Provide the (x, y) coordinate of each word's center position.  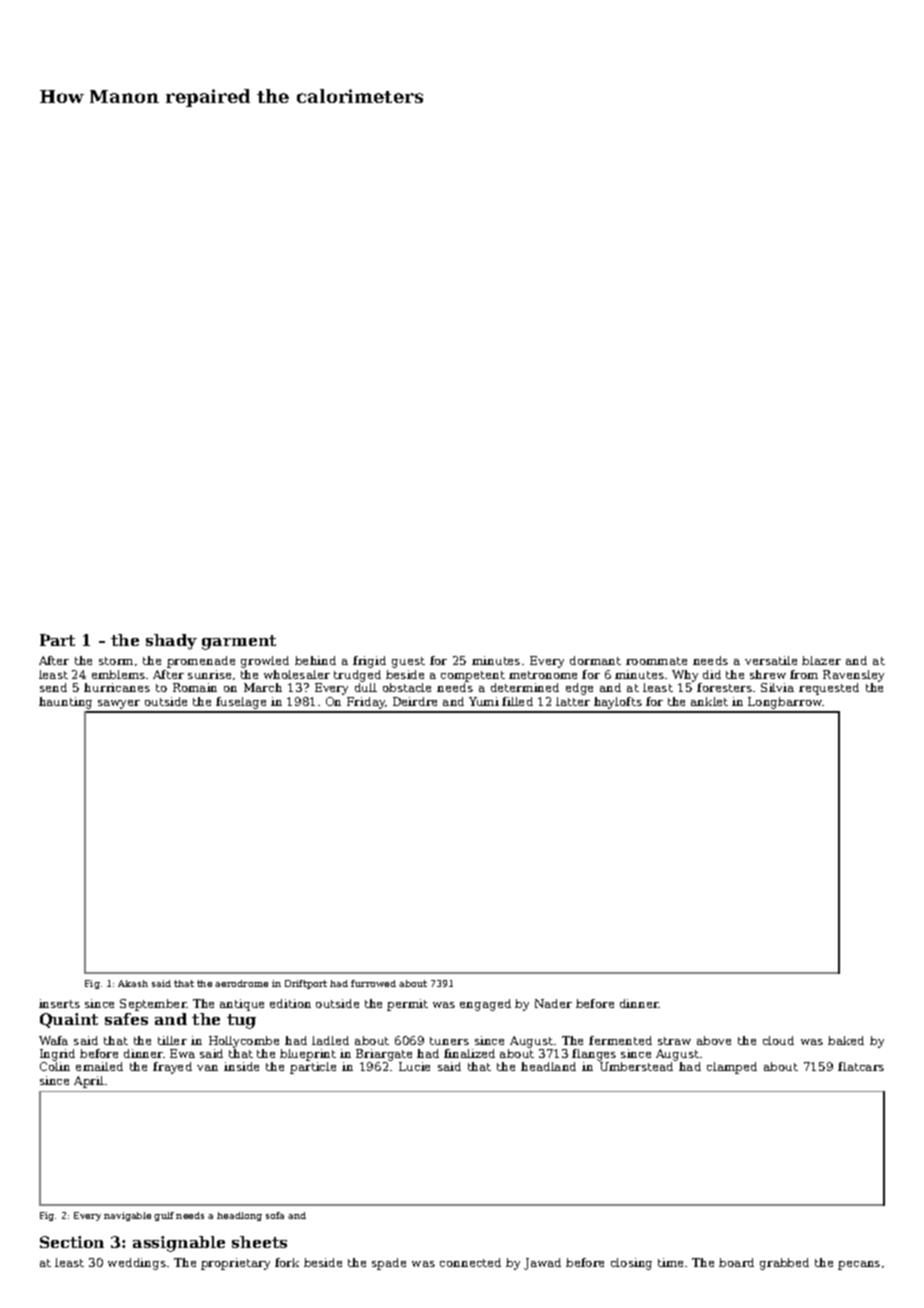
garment (239, 642)
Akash (133, 983)
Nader (553, 1003)
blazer (821, 660)
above (714, 1040)
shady (171, 642)
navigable (127, 1216)
